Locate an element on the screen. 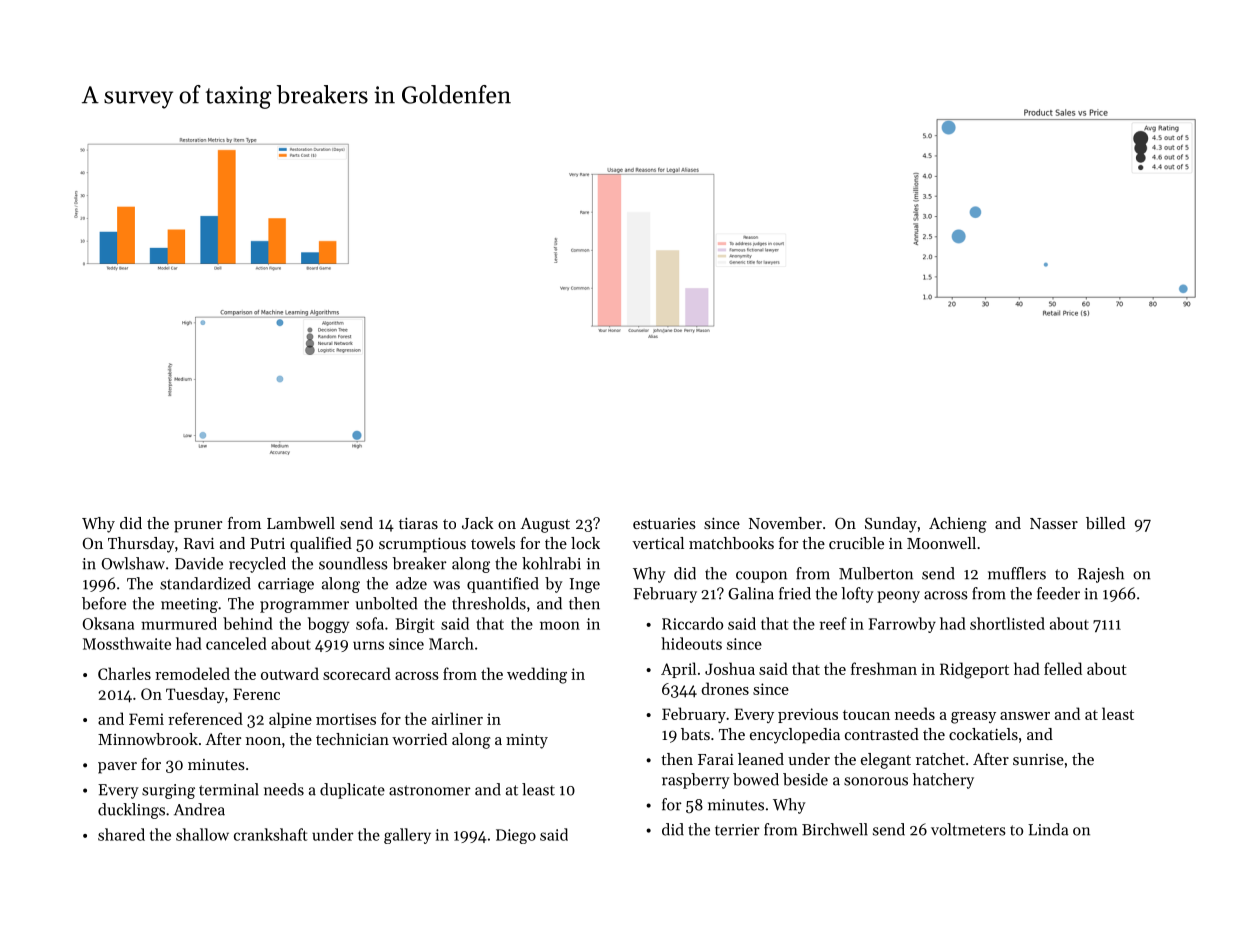  terrier is located at coordinates (737, 830).
